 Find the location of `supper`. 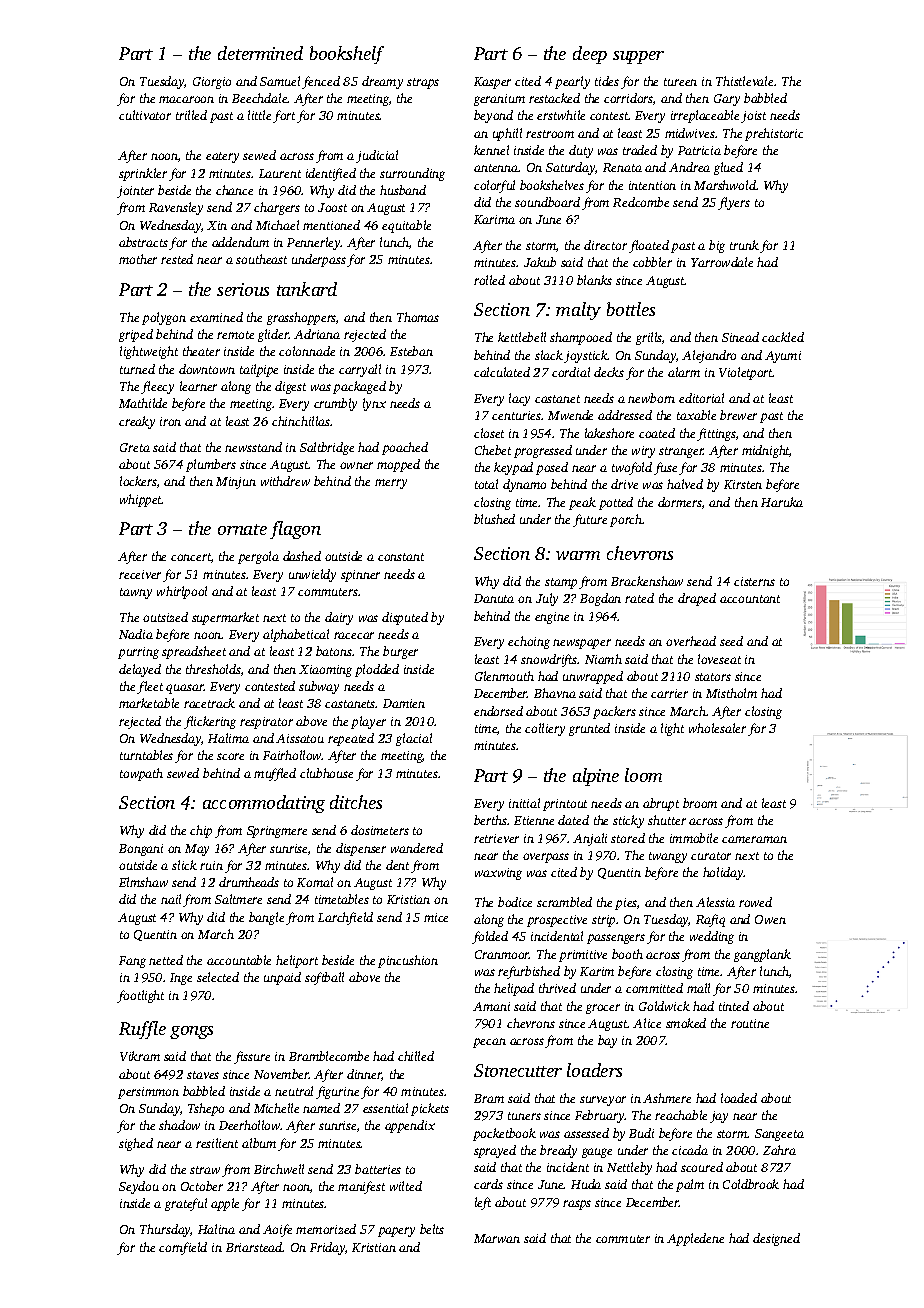

supper is located at coordinates (638, 57).
